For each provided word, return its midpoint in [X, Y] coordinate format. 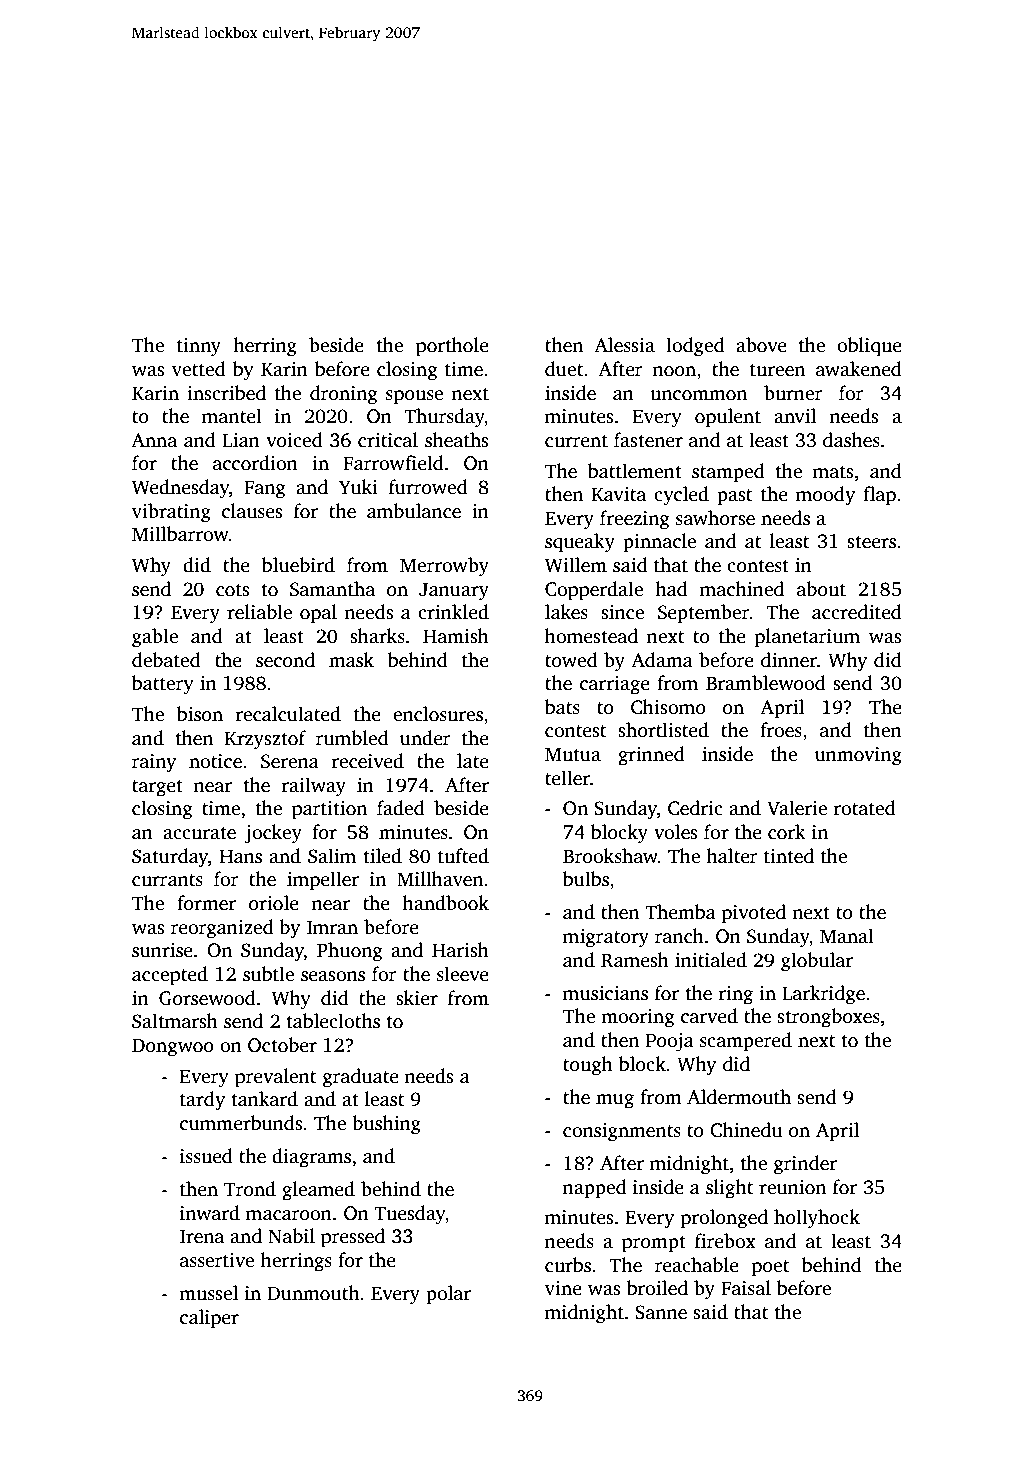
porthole [452, 347]
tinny [199, 347]
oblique [869, 347]
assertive [217, 1260]
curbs [568, 1265]
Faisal [746, 1288]
